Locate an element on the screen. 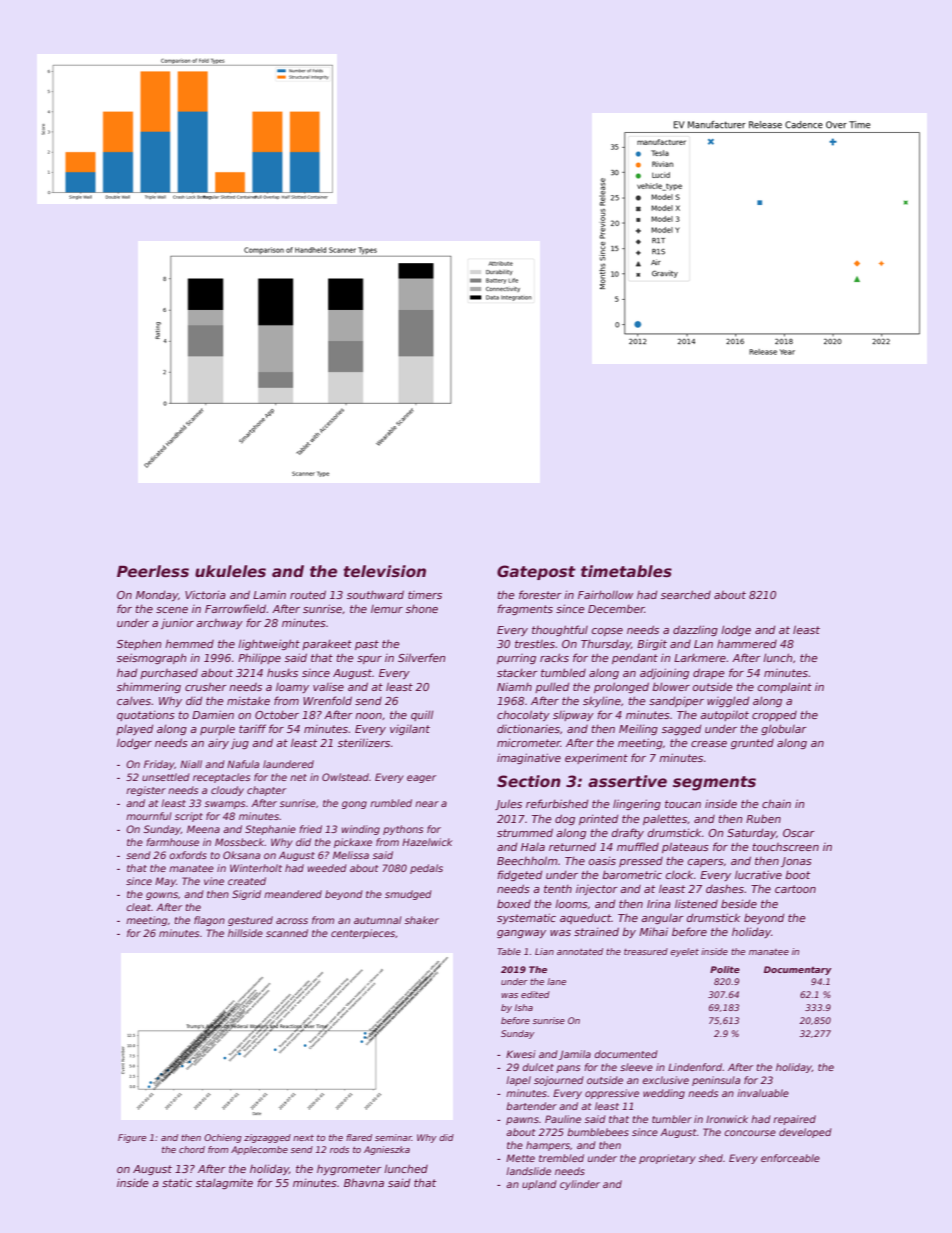 This screenshot has width=952, height=1233. vigilant is located at coordinates (410, 730).
